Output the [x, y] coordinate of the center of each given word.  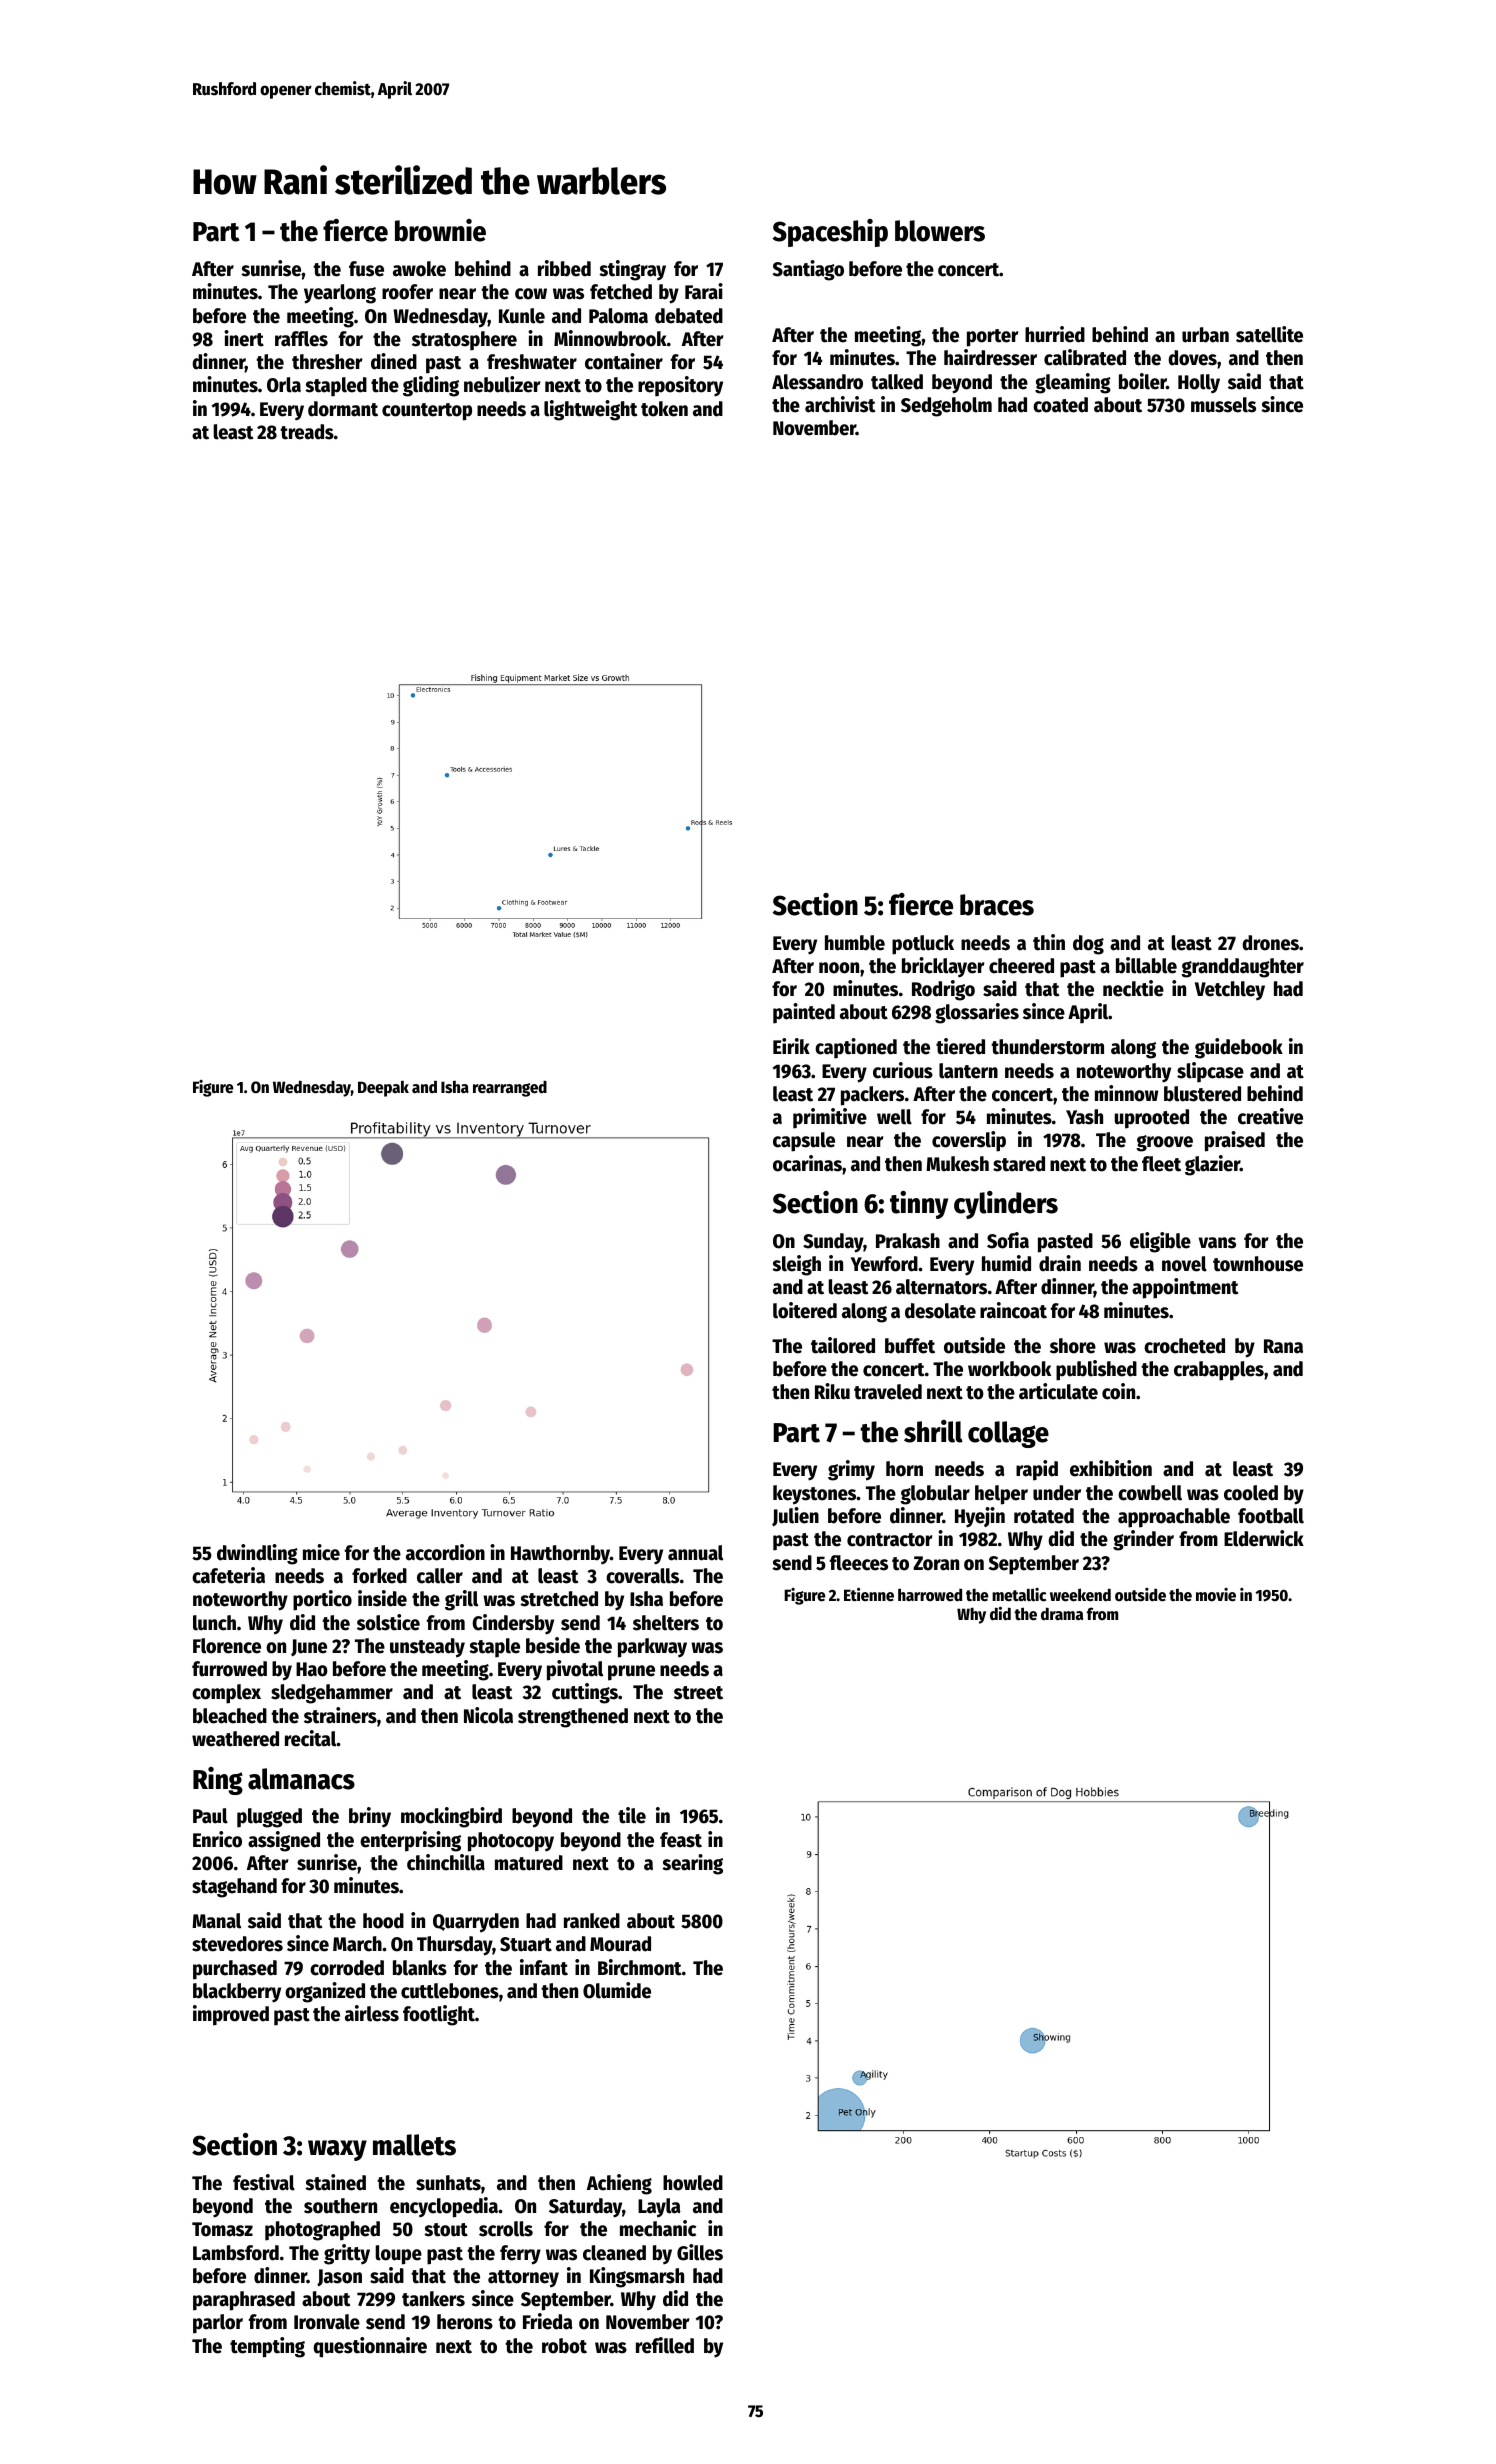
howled [693, 2183]
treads [307, 432]
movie [1216, 1595]
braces [997, 905]
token [664, 409]
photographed [322, 2231]
